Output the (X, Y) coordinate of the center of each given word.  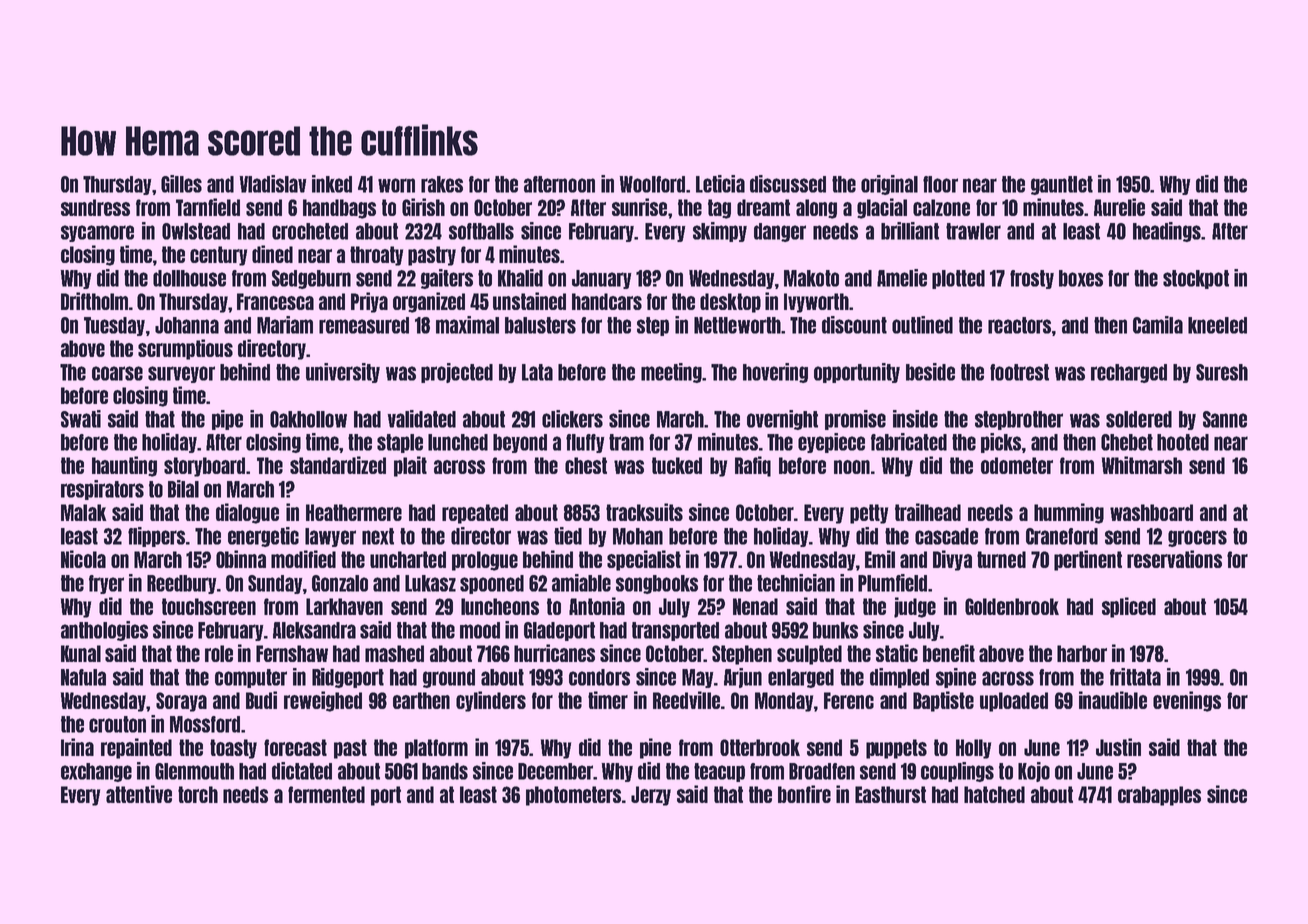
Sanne (1225, 419)
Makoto (811, 278)
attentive (139, 794)
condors (599, 677)
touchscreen (209, 606)
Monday (784, 702)
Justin (1118, 747)
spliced (1129, 607)
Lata (537, 372)
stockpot (1196, 279)
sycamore (97, 233)
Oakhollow (308, 419)
